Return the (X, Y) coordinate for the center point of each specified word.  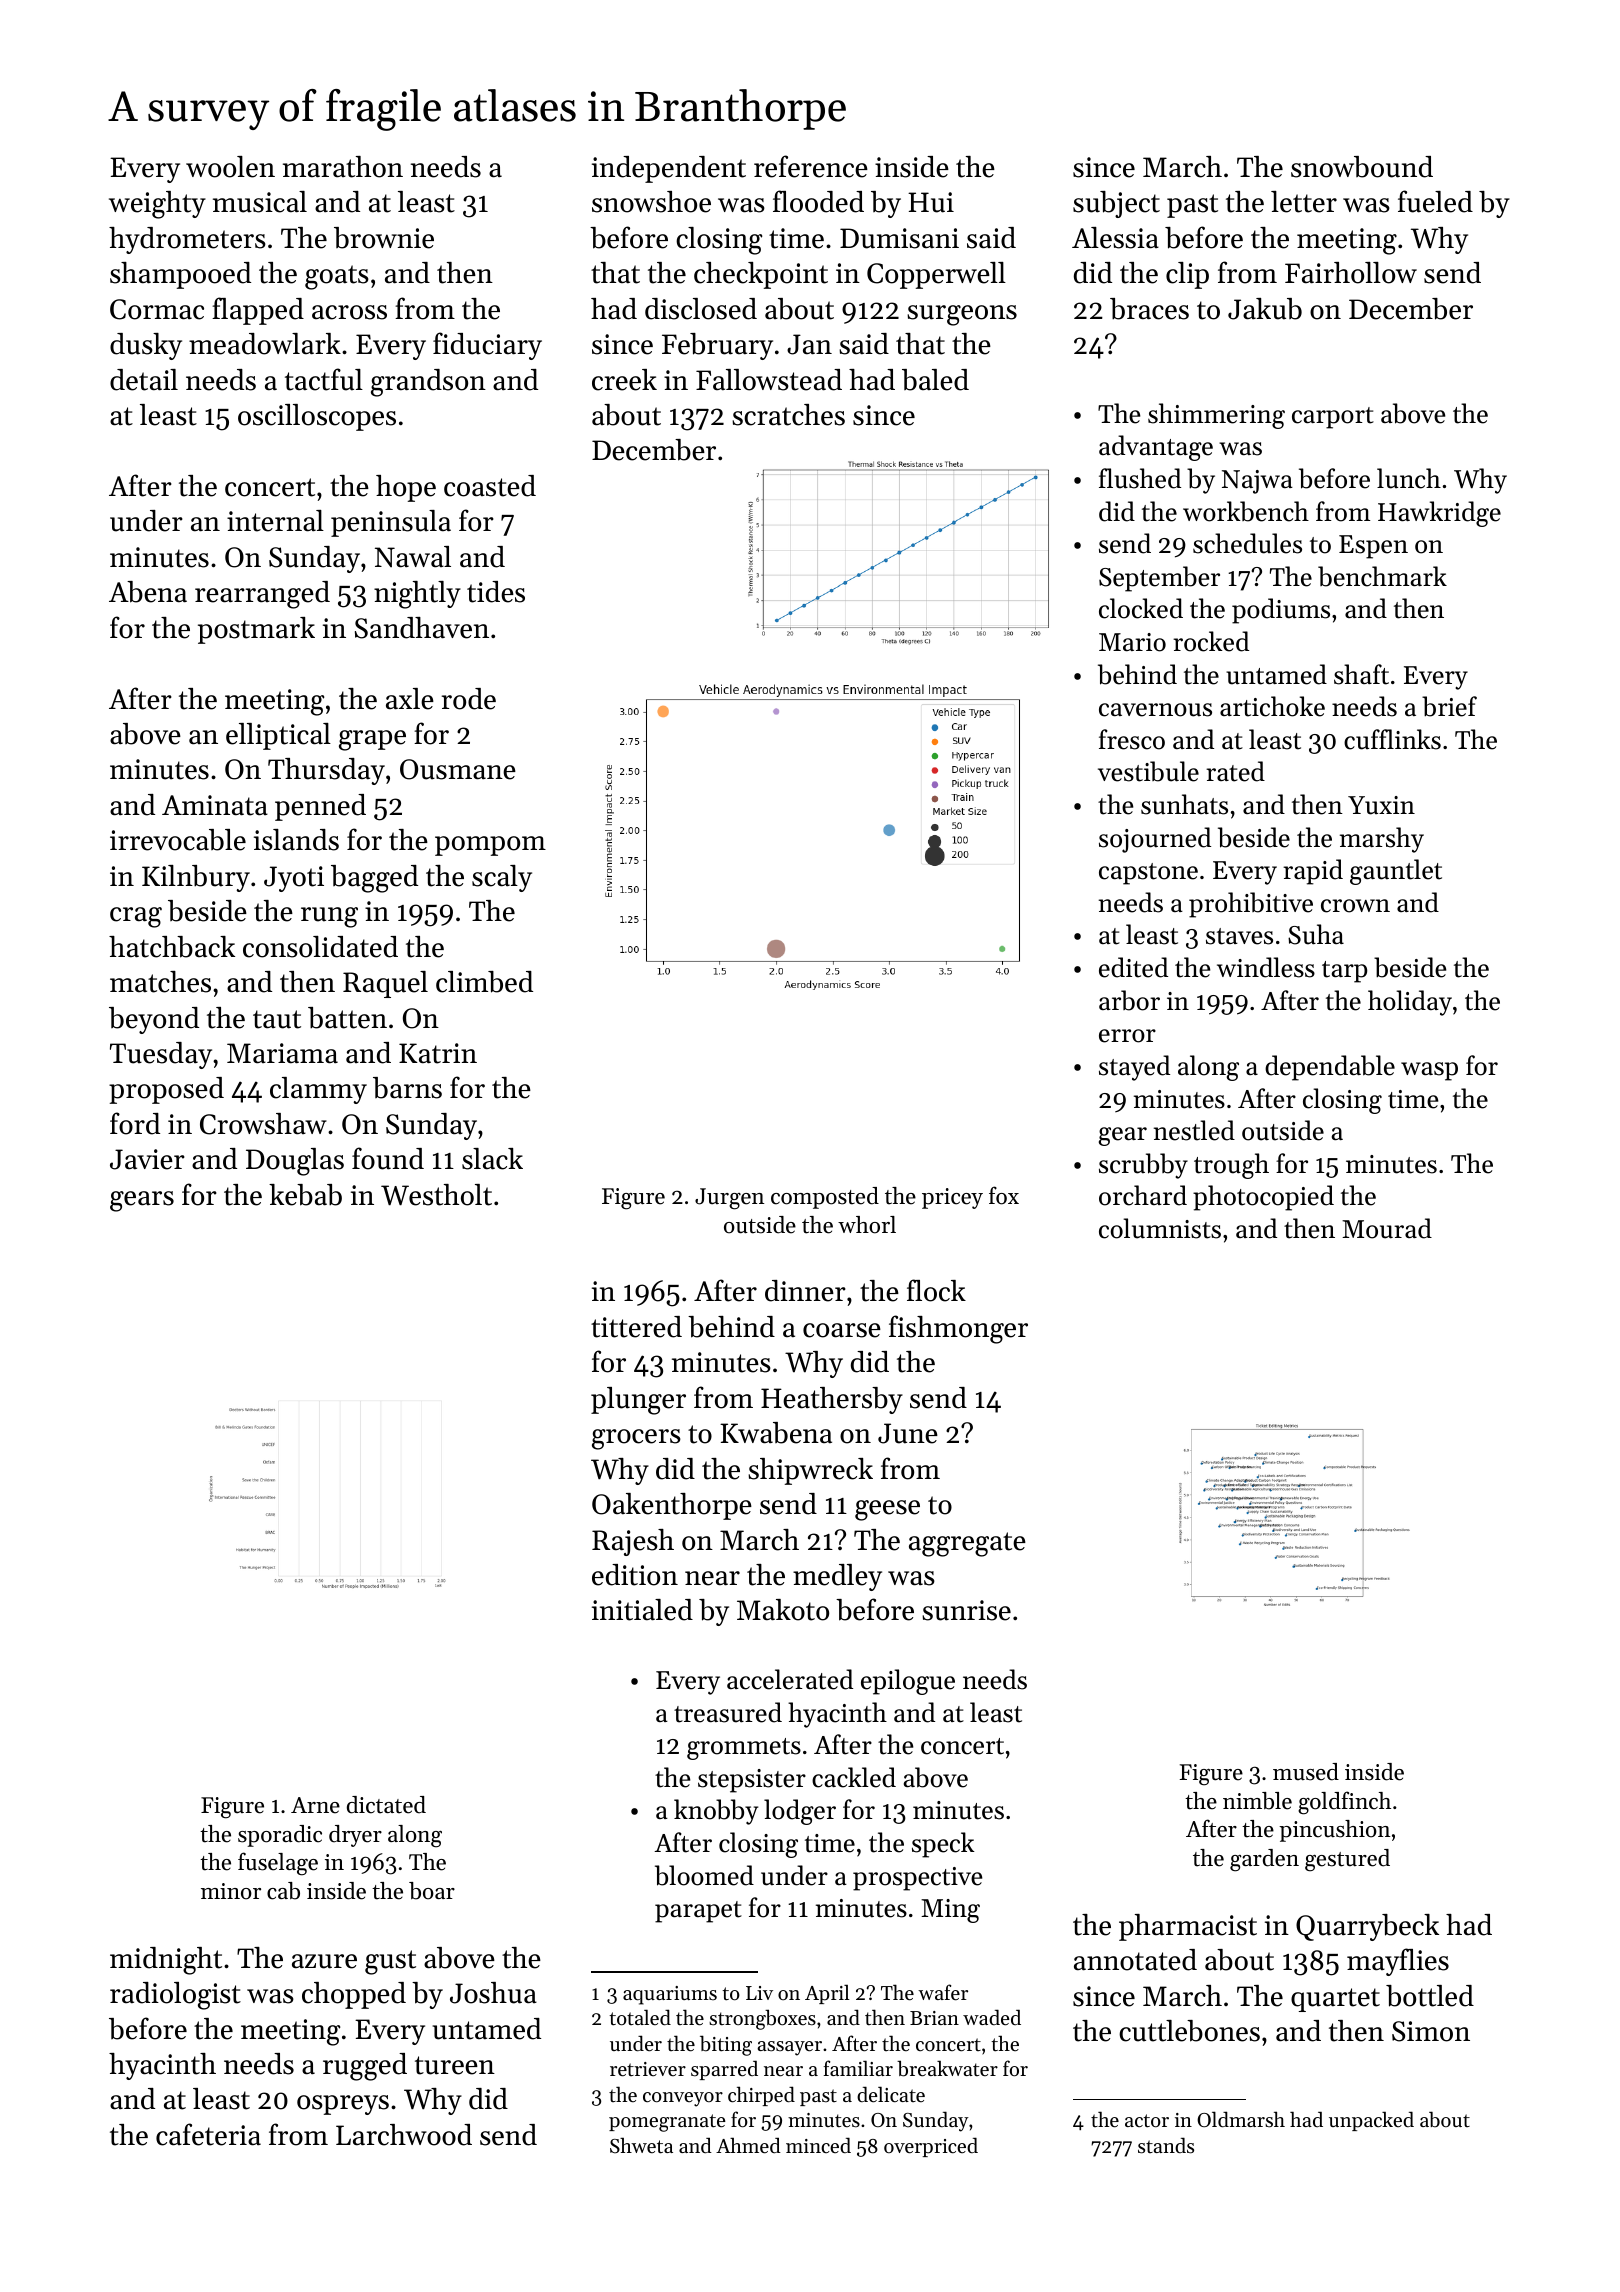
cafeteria (208, 2134)
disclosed (701, 309)
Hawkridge (1439, 514)
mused (1306, 1772)
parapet (698, 1912)
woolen (230, 167)
